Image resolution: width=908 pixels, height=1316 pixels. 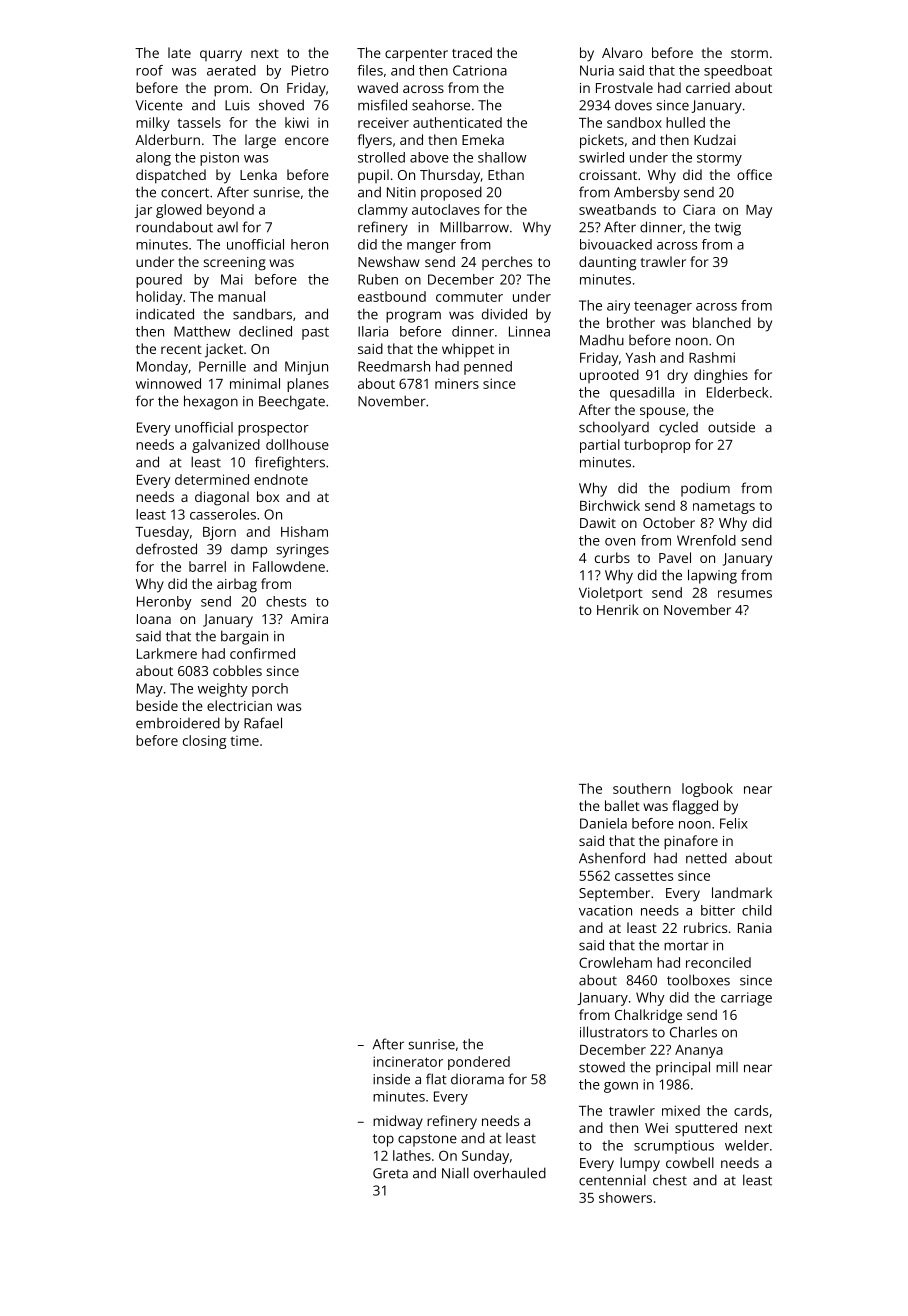 What do you see at coordinates (618, 609) in the screenshot?
I see `Henrik` at bounding box center [618, 609].
